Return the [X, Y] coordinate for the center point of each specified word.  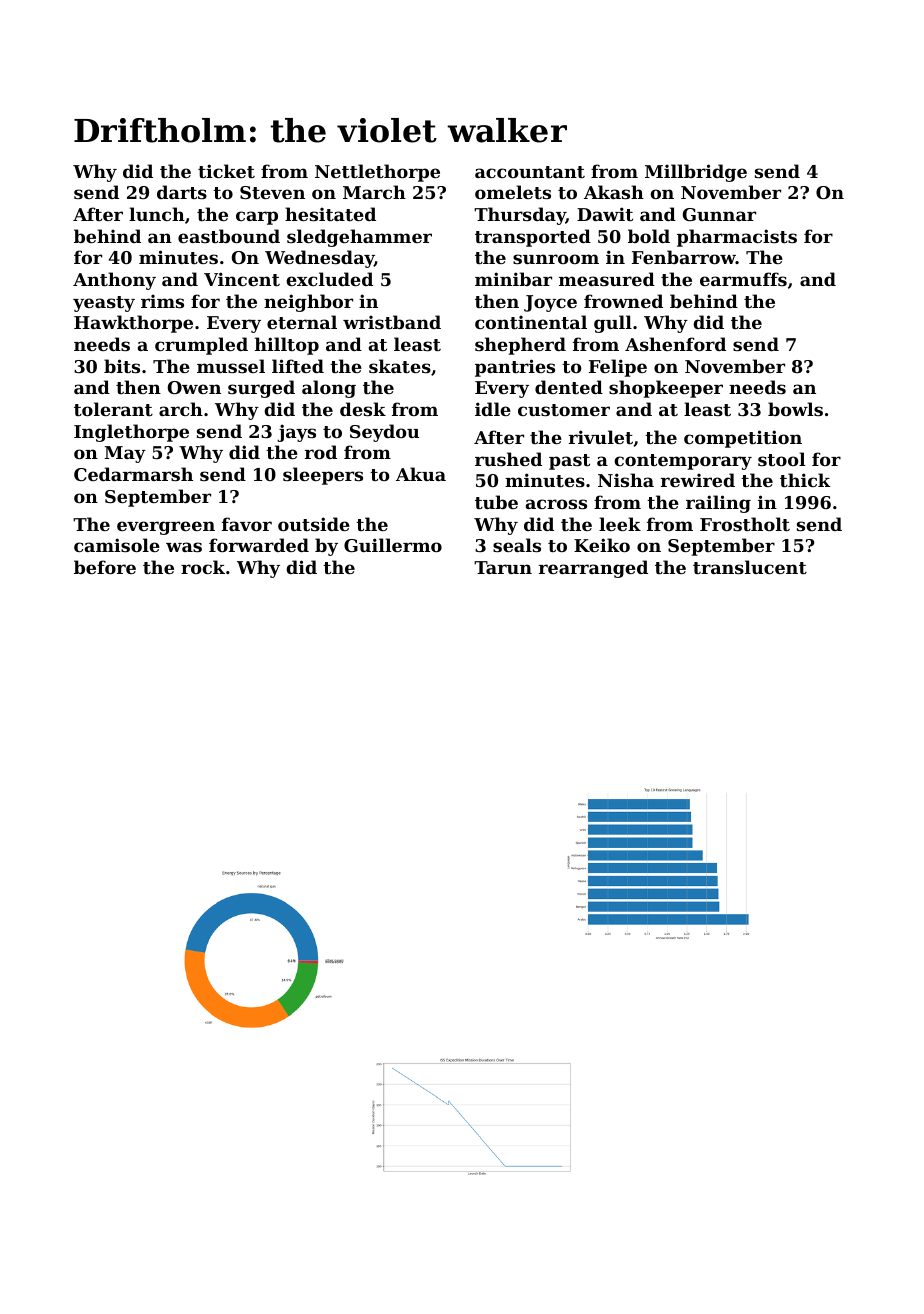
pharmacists [737, 238]
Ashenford [675, 344]
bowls [795, 409]
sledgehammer [359, 238]
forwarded [259, 545]
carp [257, 218]
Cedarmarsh [133, 474]
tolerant [113, 409]
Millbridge [696, 173]
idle [493, 409]
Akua [421, 474]
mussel [231, 366]
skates [400, 366]
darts [182, 192]
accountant [530, 172]
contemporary [683, 462]
